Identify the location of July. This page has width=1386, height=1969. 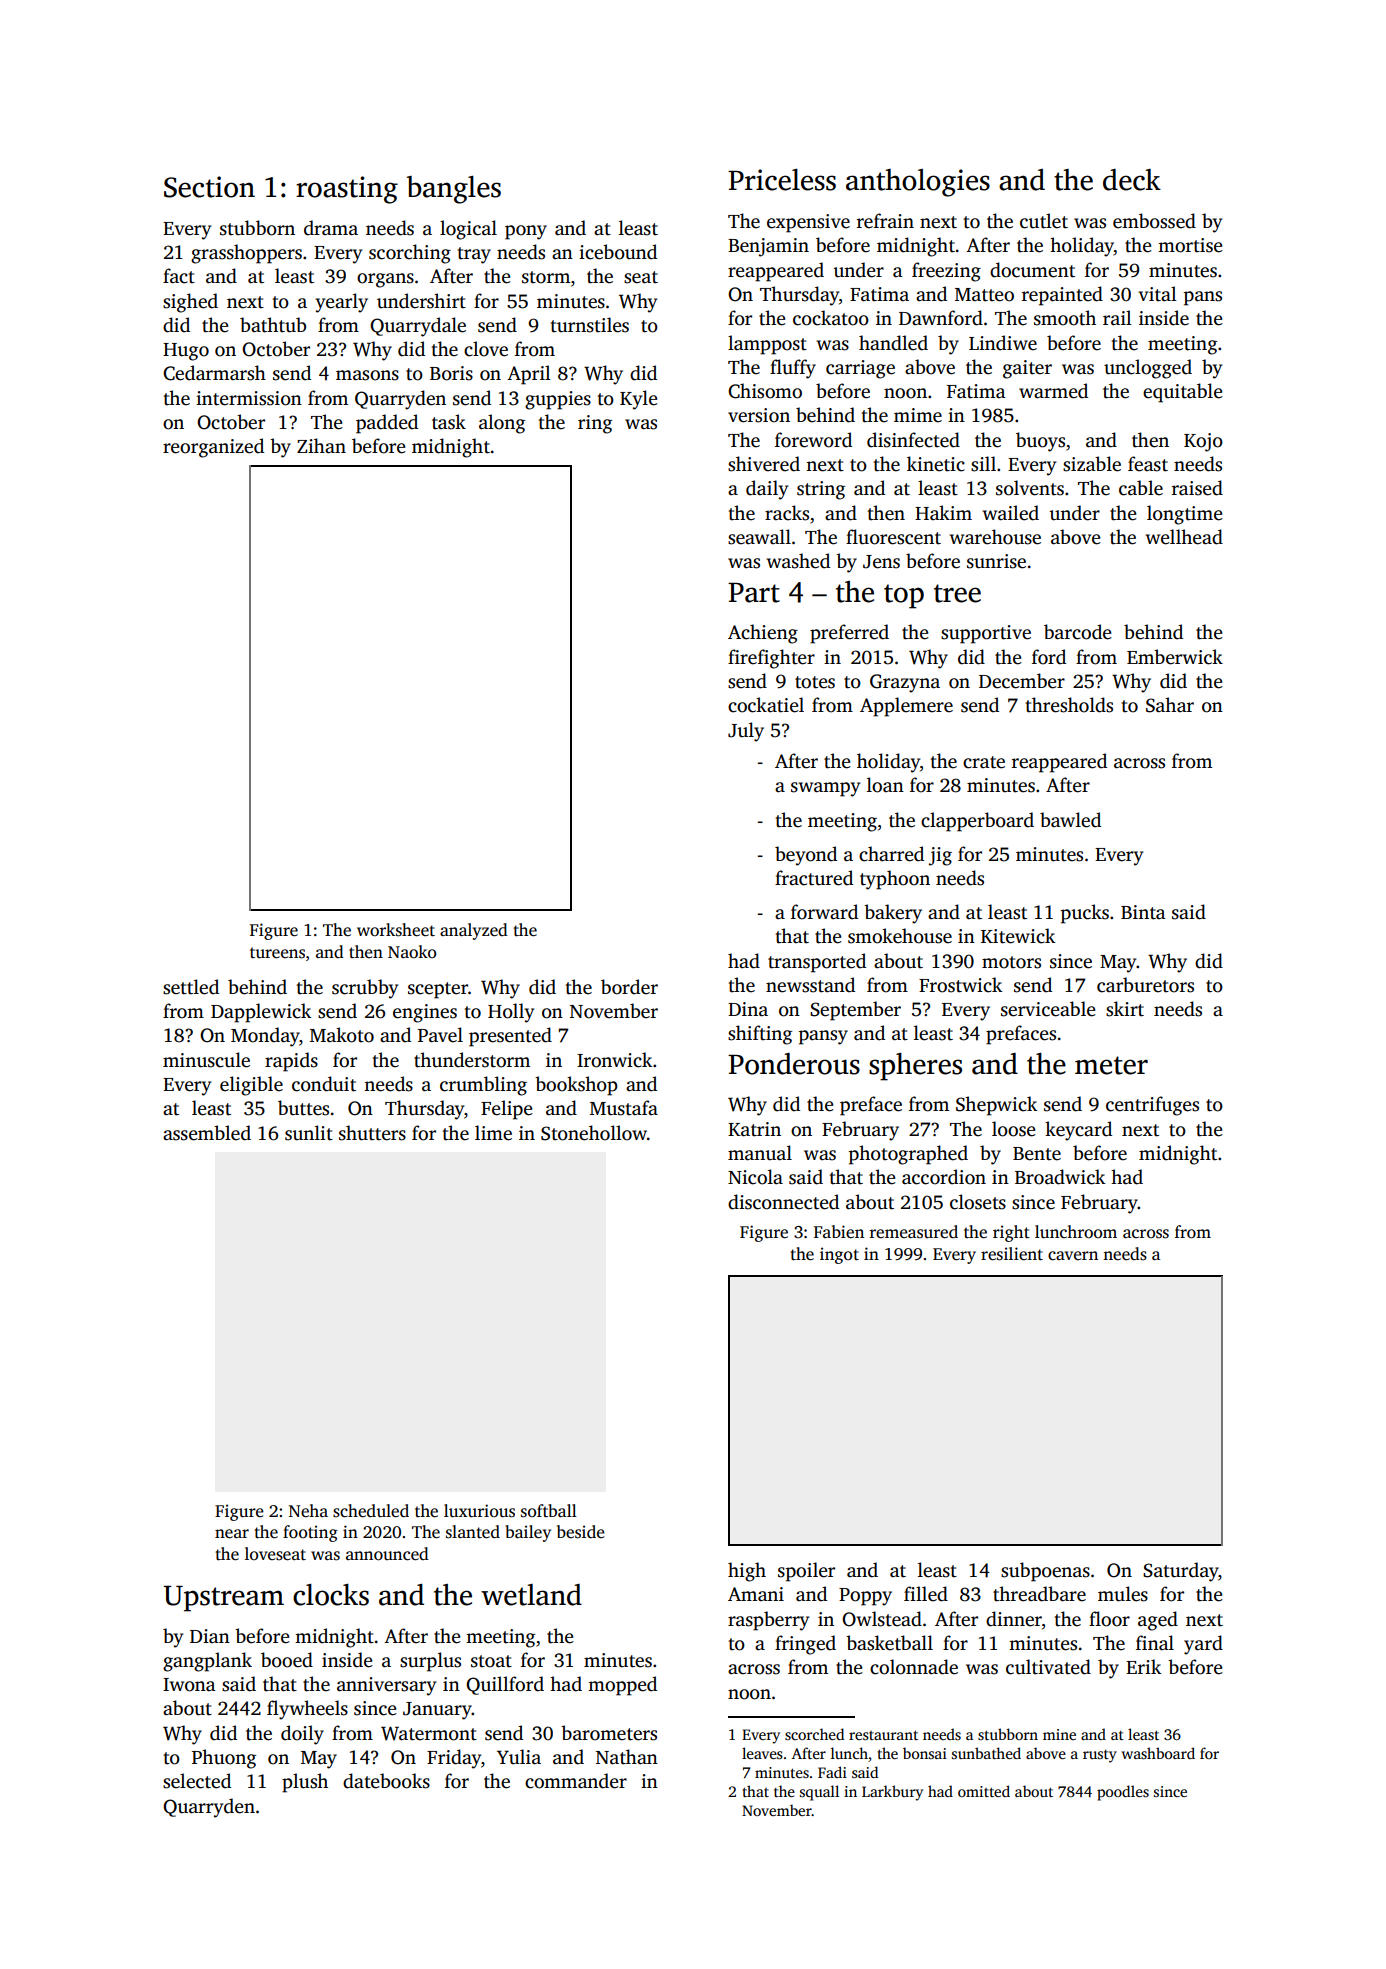
(746, 732).
